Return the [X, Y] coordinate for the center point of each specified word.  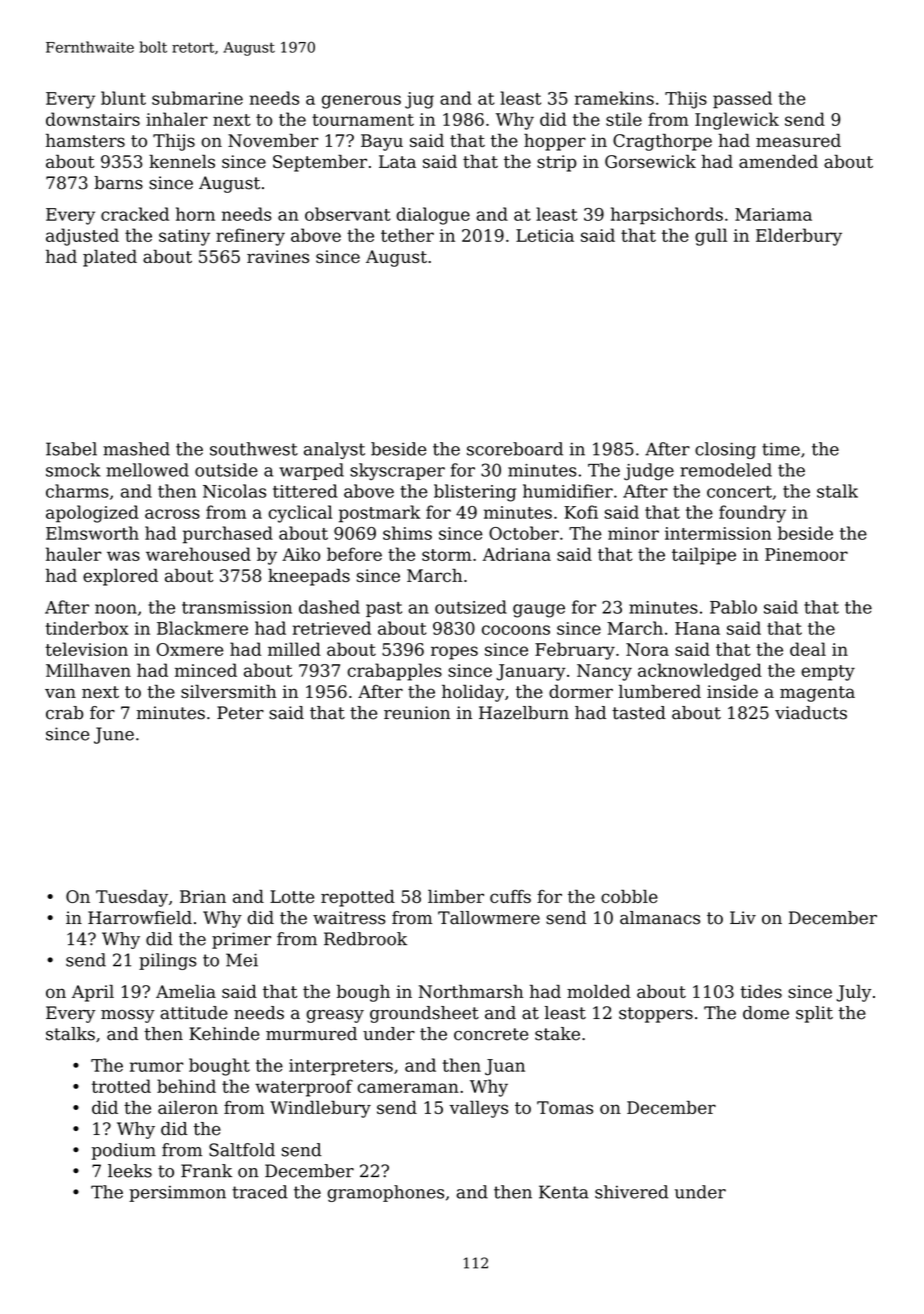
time [781, 449]
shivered [631, 1192]
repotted [358, 898]
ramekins [614, 98]
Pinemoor [806, 554]
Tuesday [132, 898]
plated [110, 258]
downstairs [93, 119]
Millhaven [88, 670]
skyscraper [397, 471]
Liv [743, 917]
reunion [417, 713]
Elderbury [799, 237]
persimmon [177, 1193]
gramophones [385, 1193]
